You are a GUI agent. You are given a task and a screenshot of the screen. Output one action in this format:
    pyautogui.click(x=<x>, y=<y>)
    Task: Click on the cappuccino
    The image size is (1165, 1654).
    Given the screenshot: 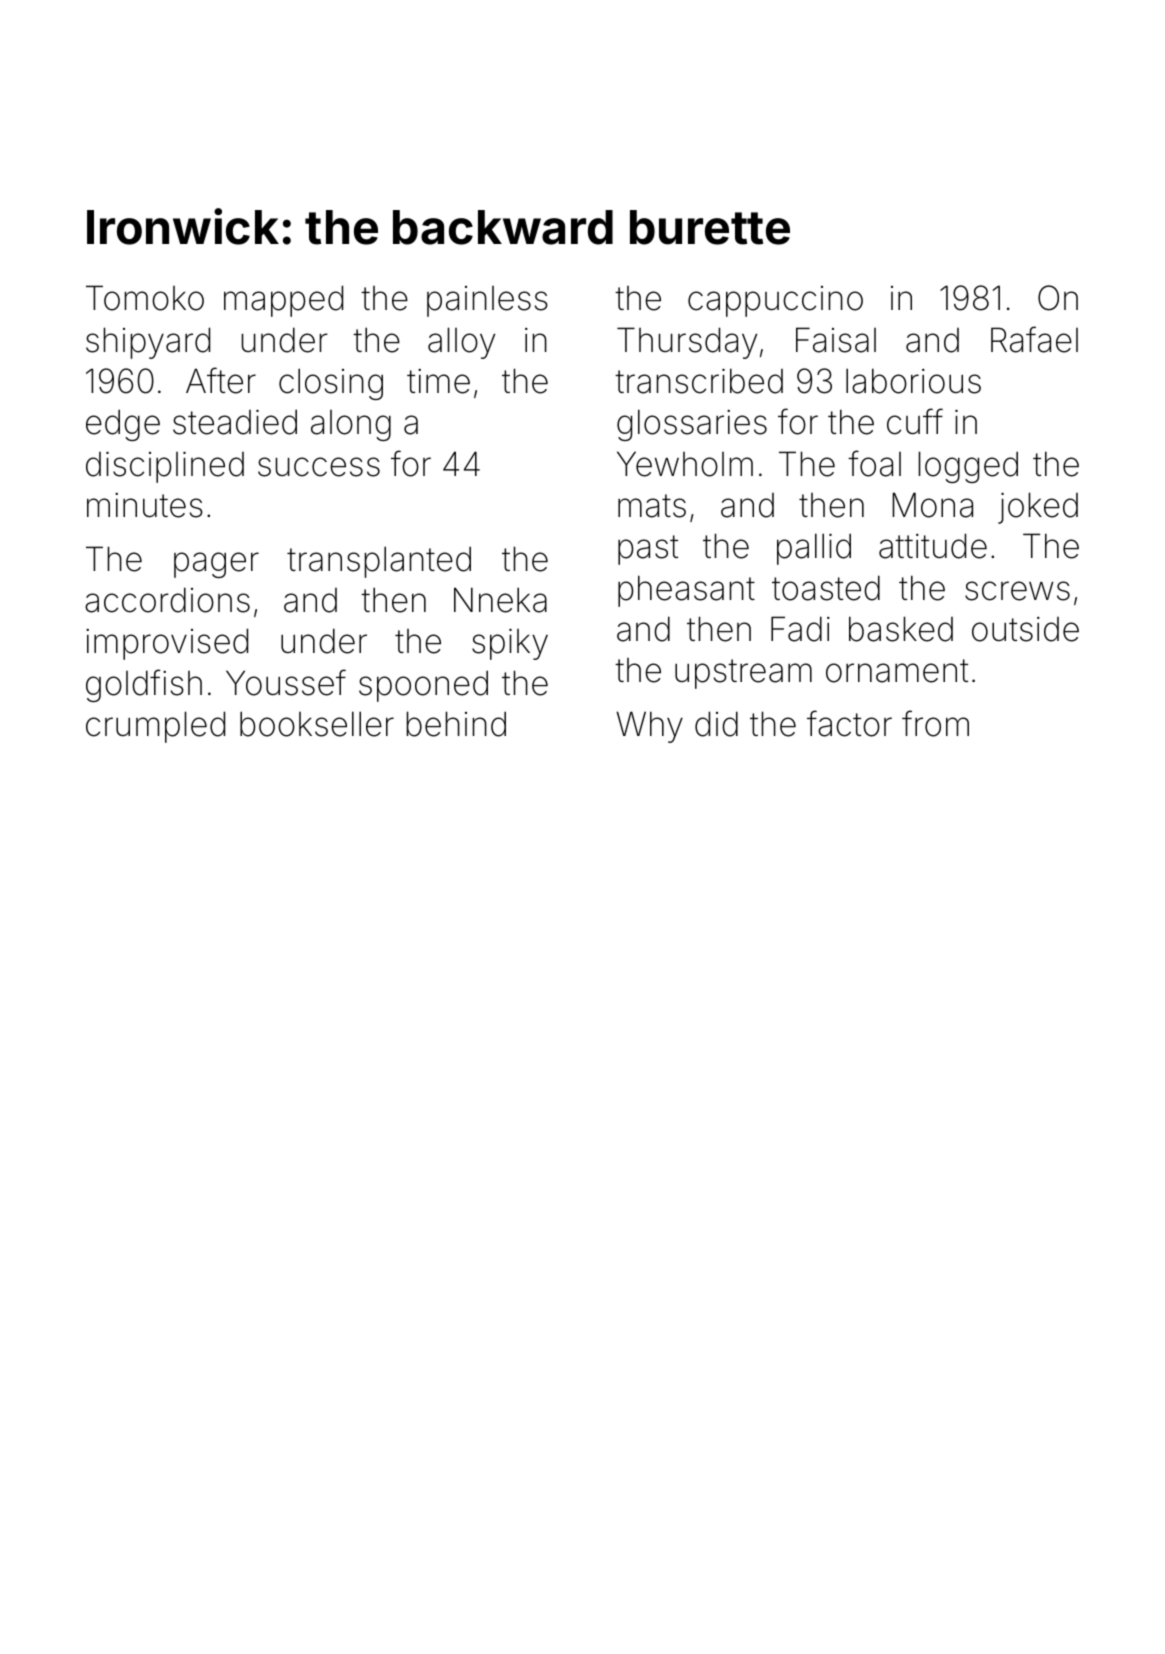 What is the action you would take?
    pyautogui.click(x=775, y=301)
